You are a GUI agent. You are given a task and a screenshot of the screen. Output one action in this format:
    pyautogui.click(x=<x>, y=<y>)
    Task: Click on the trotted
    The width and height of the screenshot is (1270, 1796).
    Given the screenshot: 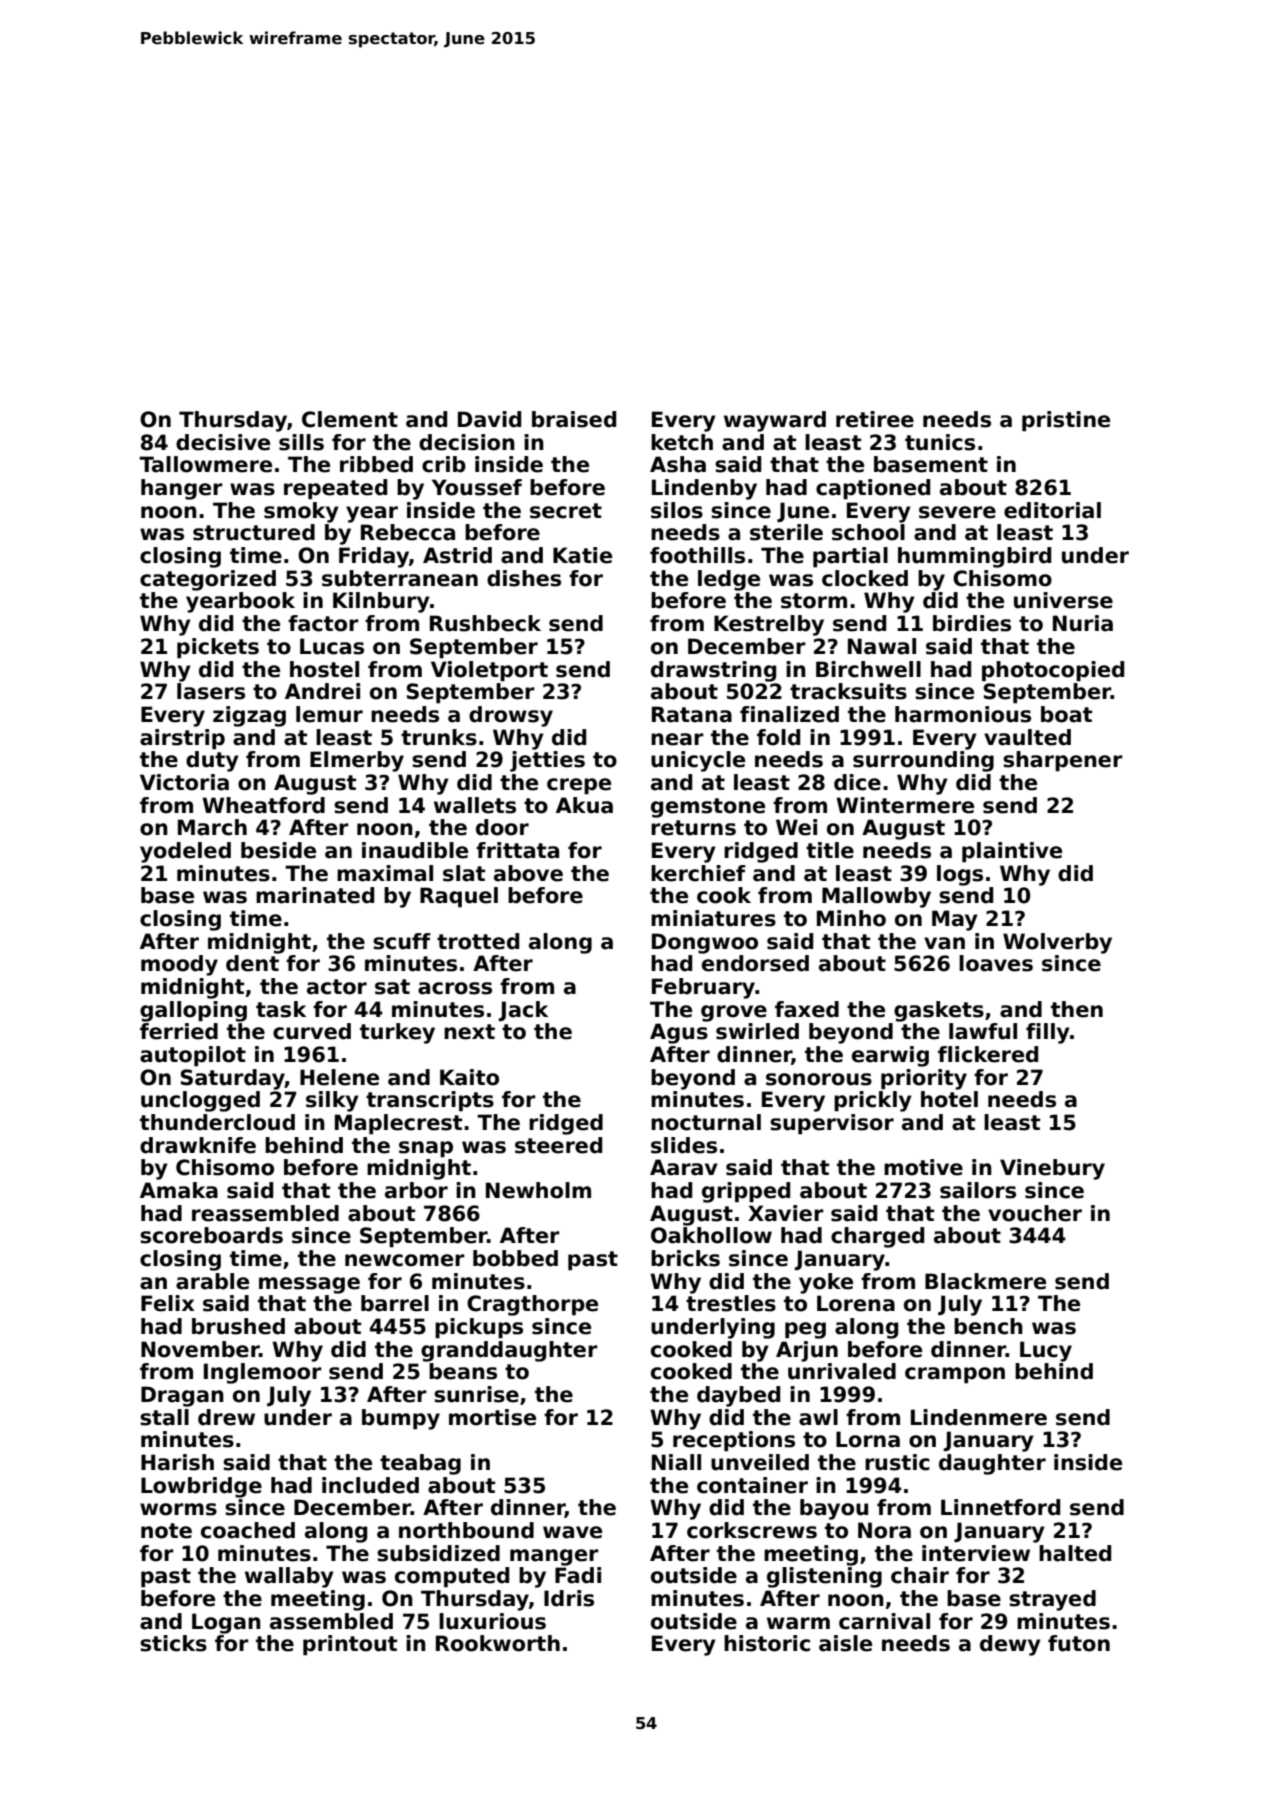 What is the action you would take?
    pyautogui.click(x=478, y=941)
